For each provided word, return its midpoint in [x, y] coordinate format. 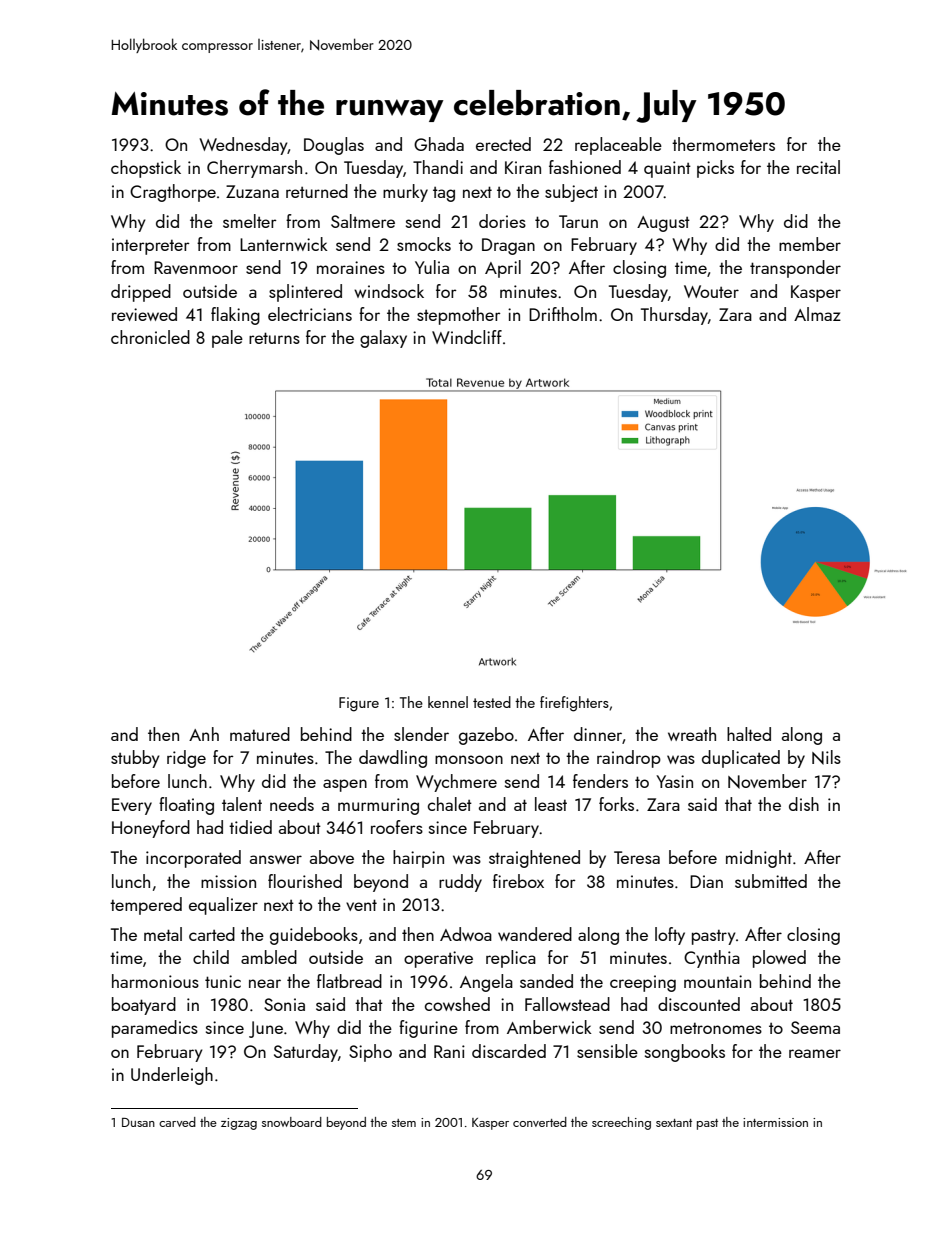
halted [749, 734]
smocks [424, 244]
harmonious [155, 981]
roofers [397, 827]
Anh [204, 734]
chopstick [146, 169]
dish [804, 804]
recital [818, 167]
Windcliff [467, 337]
